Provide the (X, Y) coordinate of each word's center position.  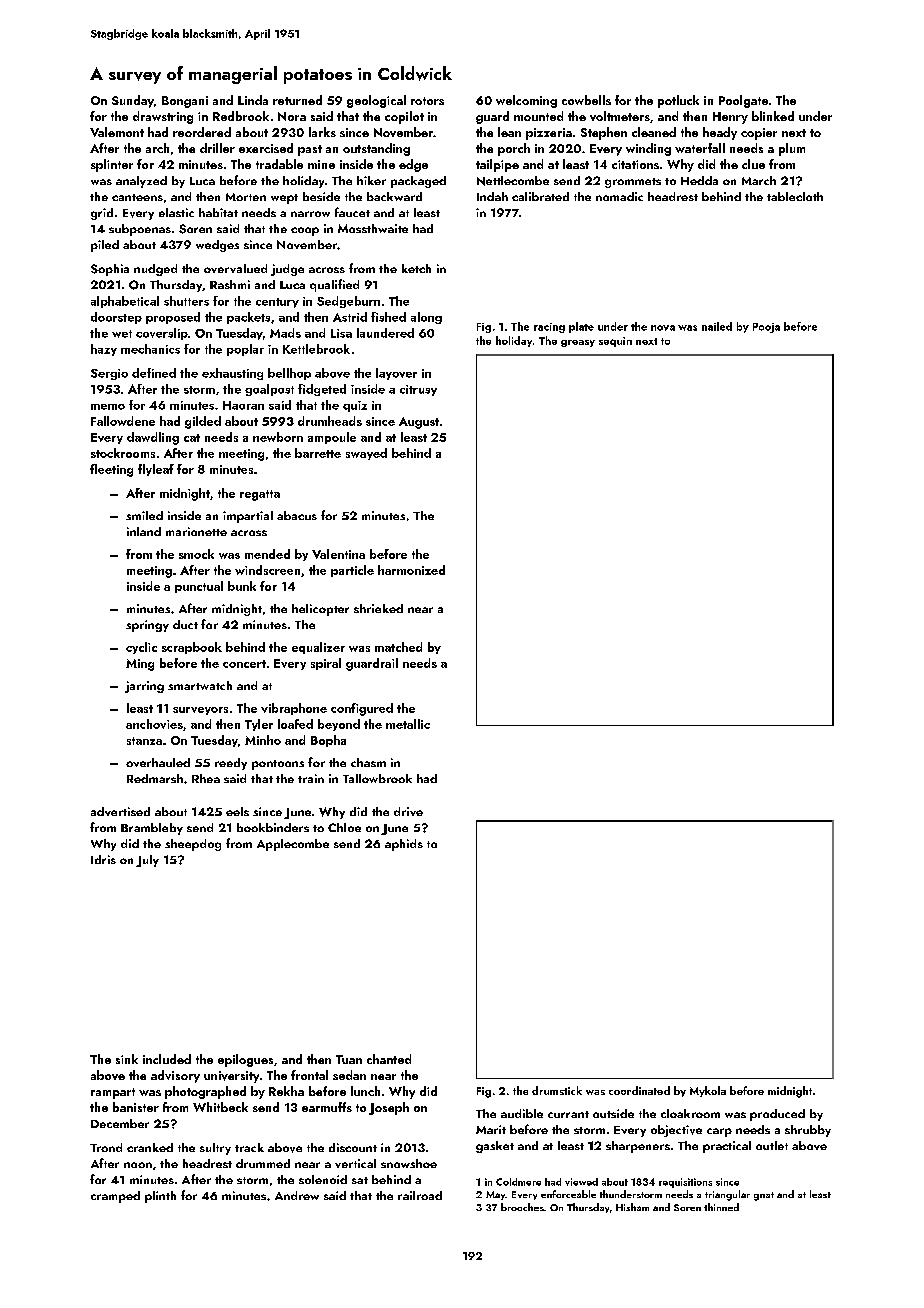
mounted (538, 116)
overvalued (235, 268)
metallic (408, 724)
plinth (160, 1197)
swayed (366, 454)
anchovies (154, 724)
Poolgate (743, 101)
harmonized (411, 570)
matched (398, 647)
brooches (522, 1207)
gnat (764, 1196)
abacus (297, 515)
